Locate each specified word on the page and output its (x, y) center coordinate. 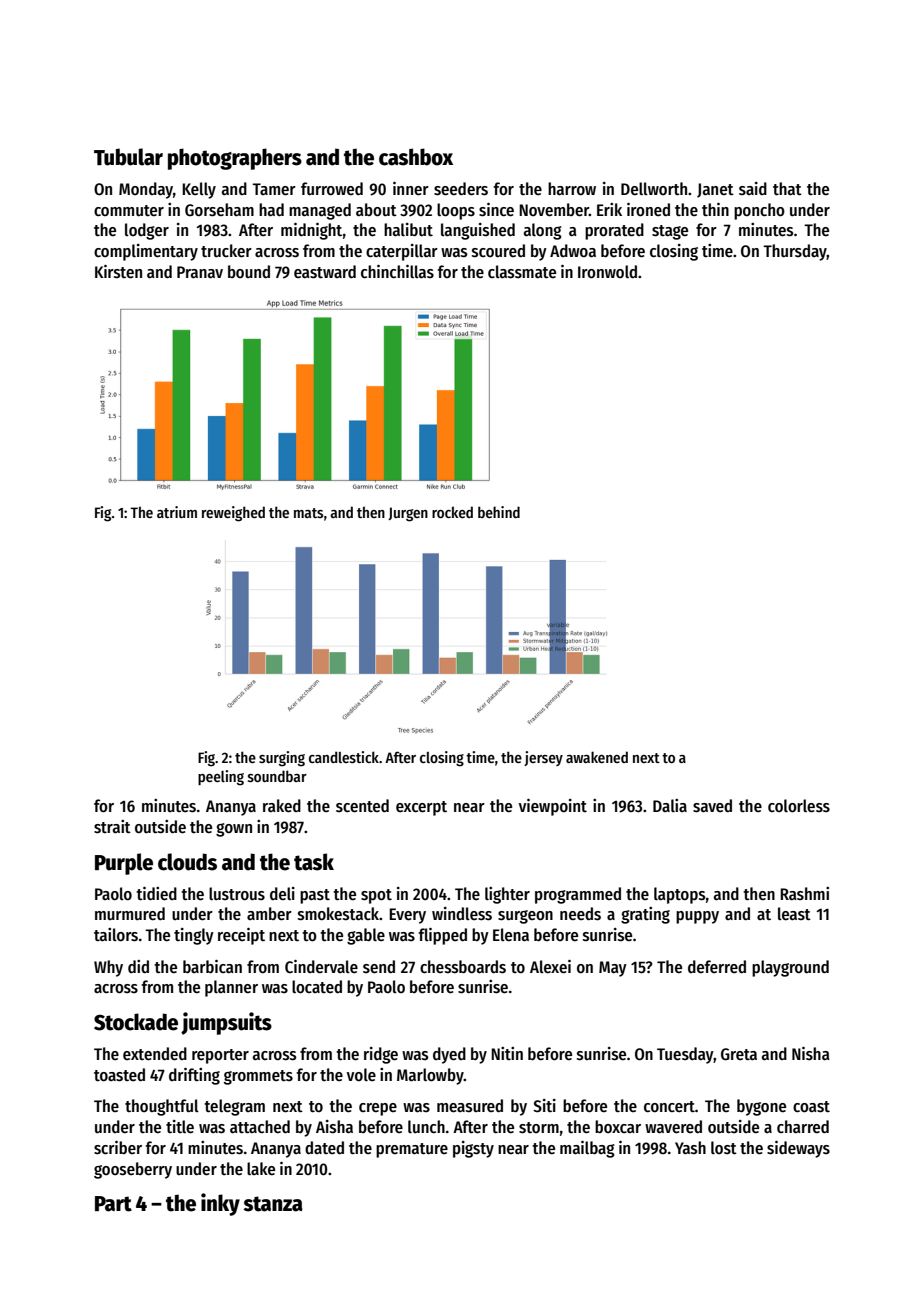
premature (412, 1150)
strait (112, 827)
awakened (597, 757)
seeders (461, 189)
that (787, 189)
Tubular (128, 157)
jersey (543, 758)
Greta (739, 1054)
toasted (119, 1075)
